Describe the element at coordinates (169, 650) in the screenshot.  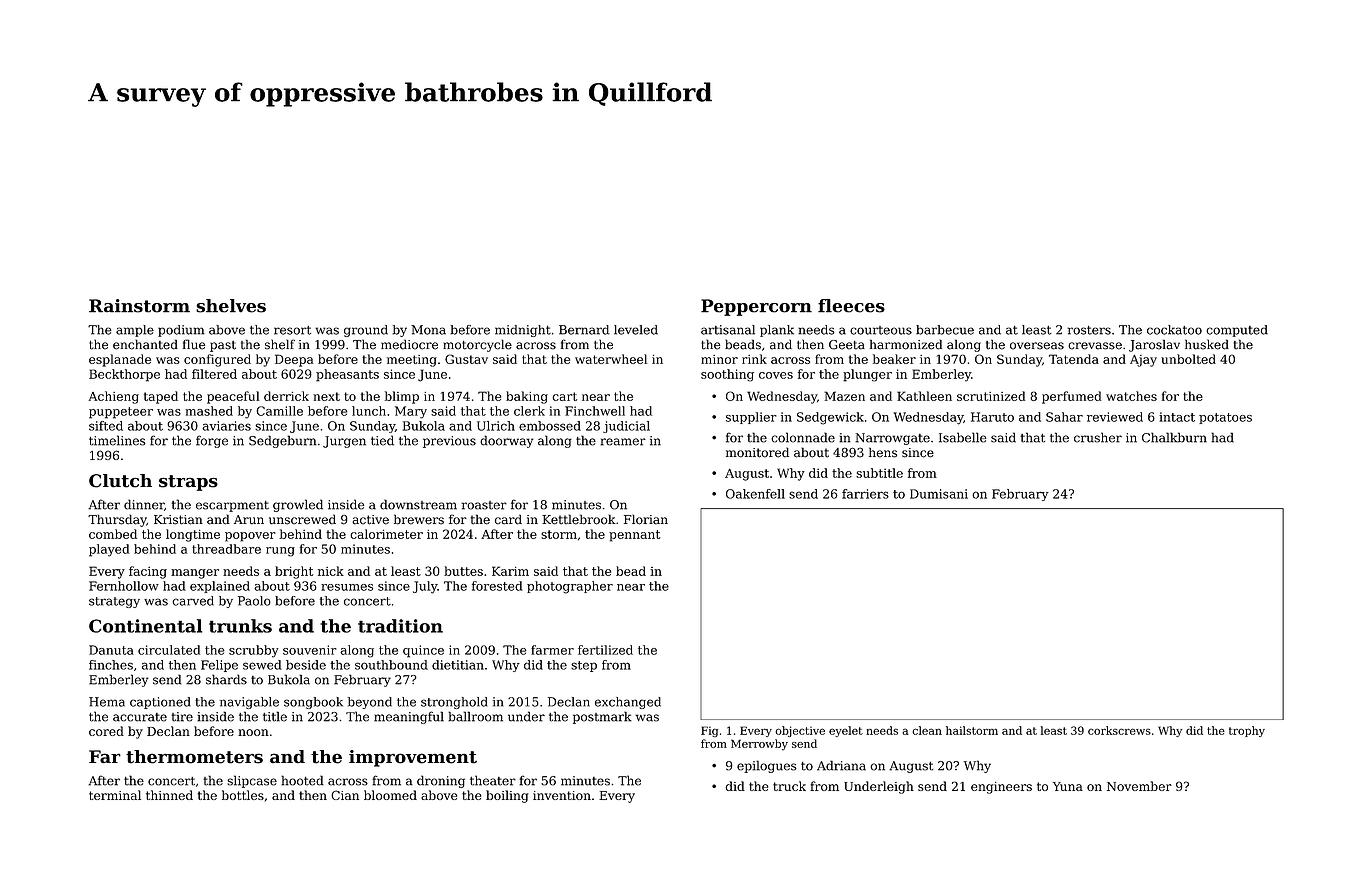
I see `circulated` at that location.
